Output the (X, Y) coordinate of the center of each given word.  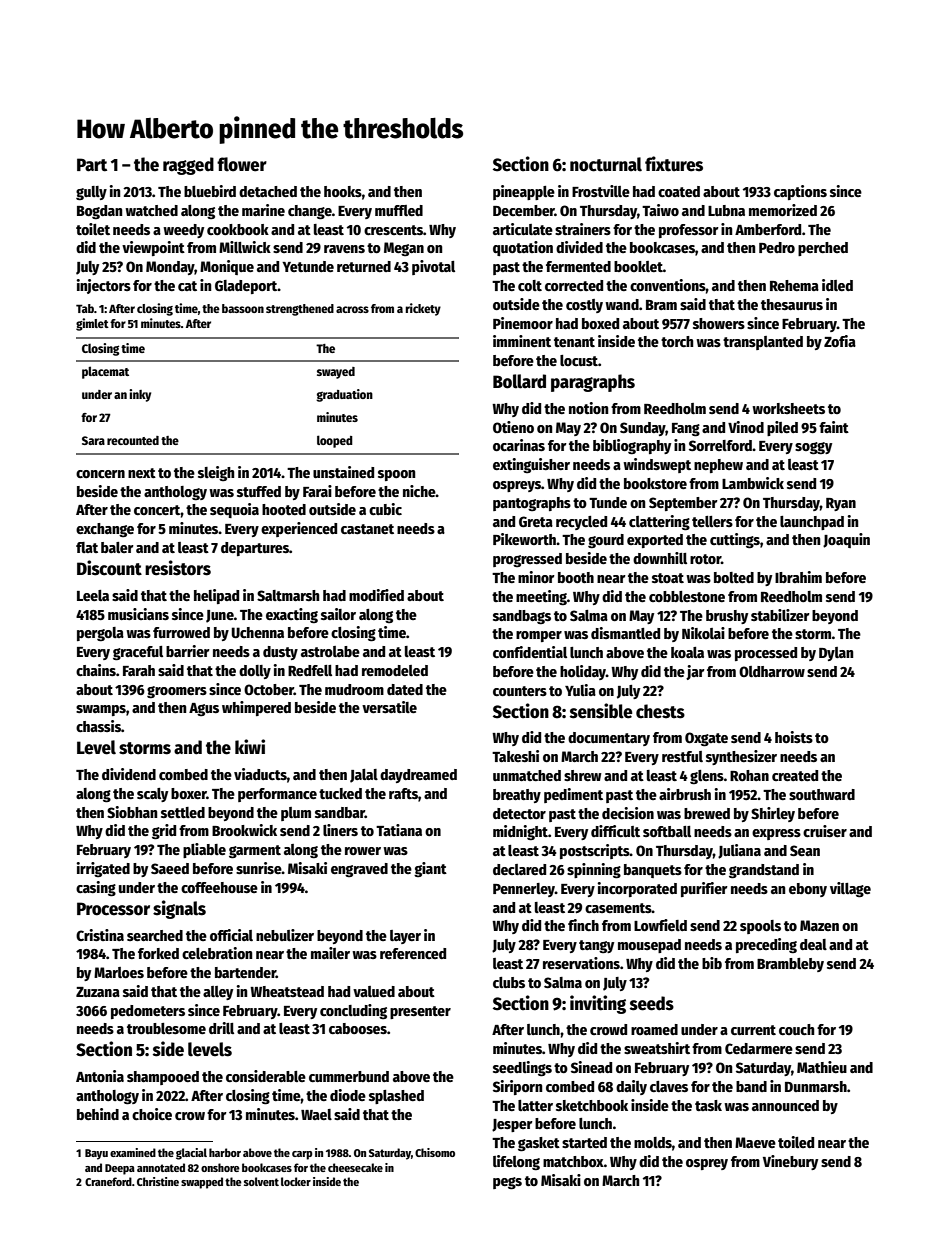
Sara (93, 440)
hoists (794, 737)
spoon (396, 475)
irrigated (103, 869)
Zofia (840, 341)
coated (679, 191)
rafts (403, 793)
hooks (343, 191)
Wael (316, 1114)
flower (242, 164)
